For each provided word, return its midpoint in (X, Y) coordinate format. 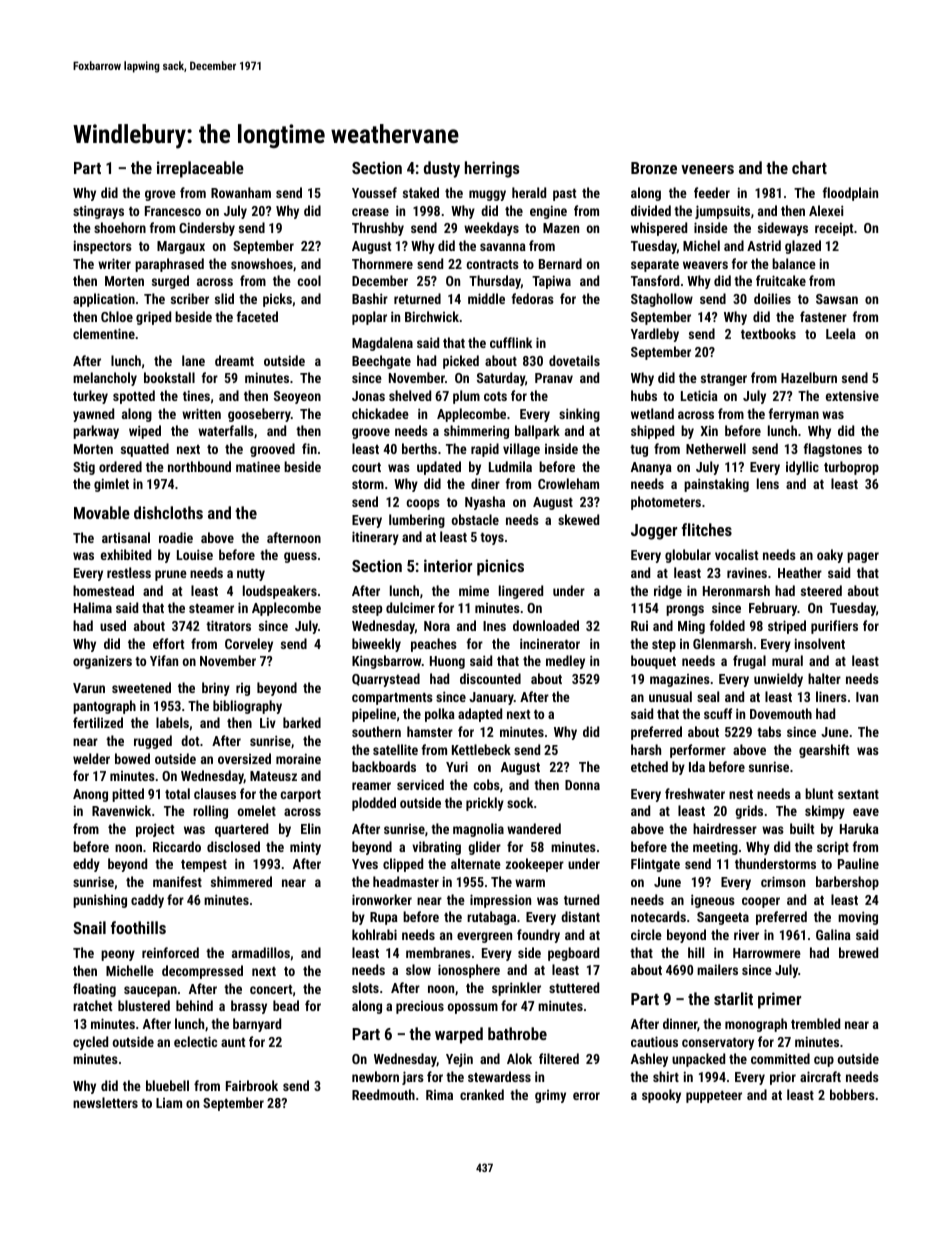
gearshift (824, 751)
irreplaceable (200, 169)
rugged (153, 742)
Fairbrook (252, 1085)
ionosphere (469, 971)
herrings (492, 169)
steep (367, 610)
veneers (707, 169)
